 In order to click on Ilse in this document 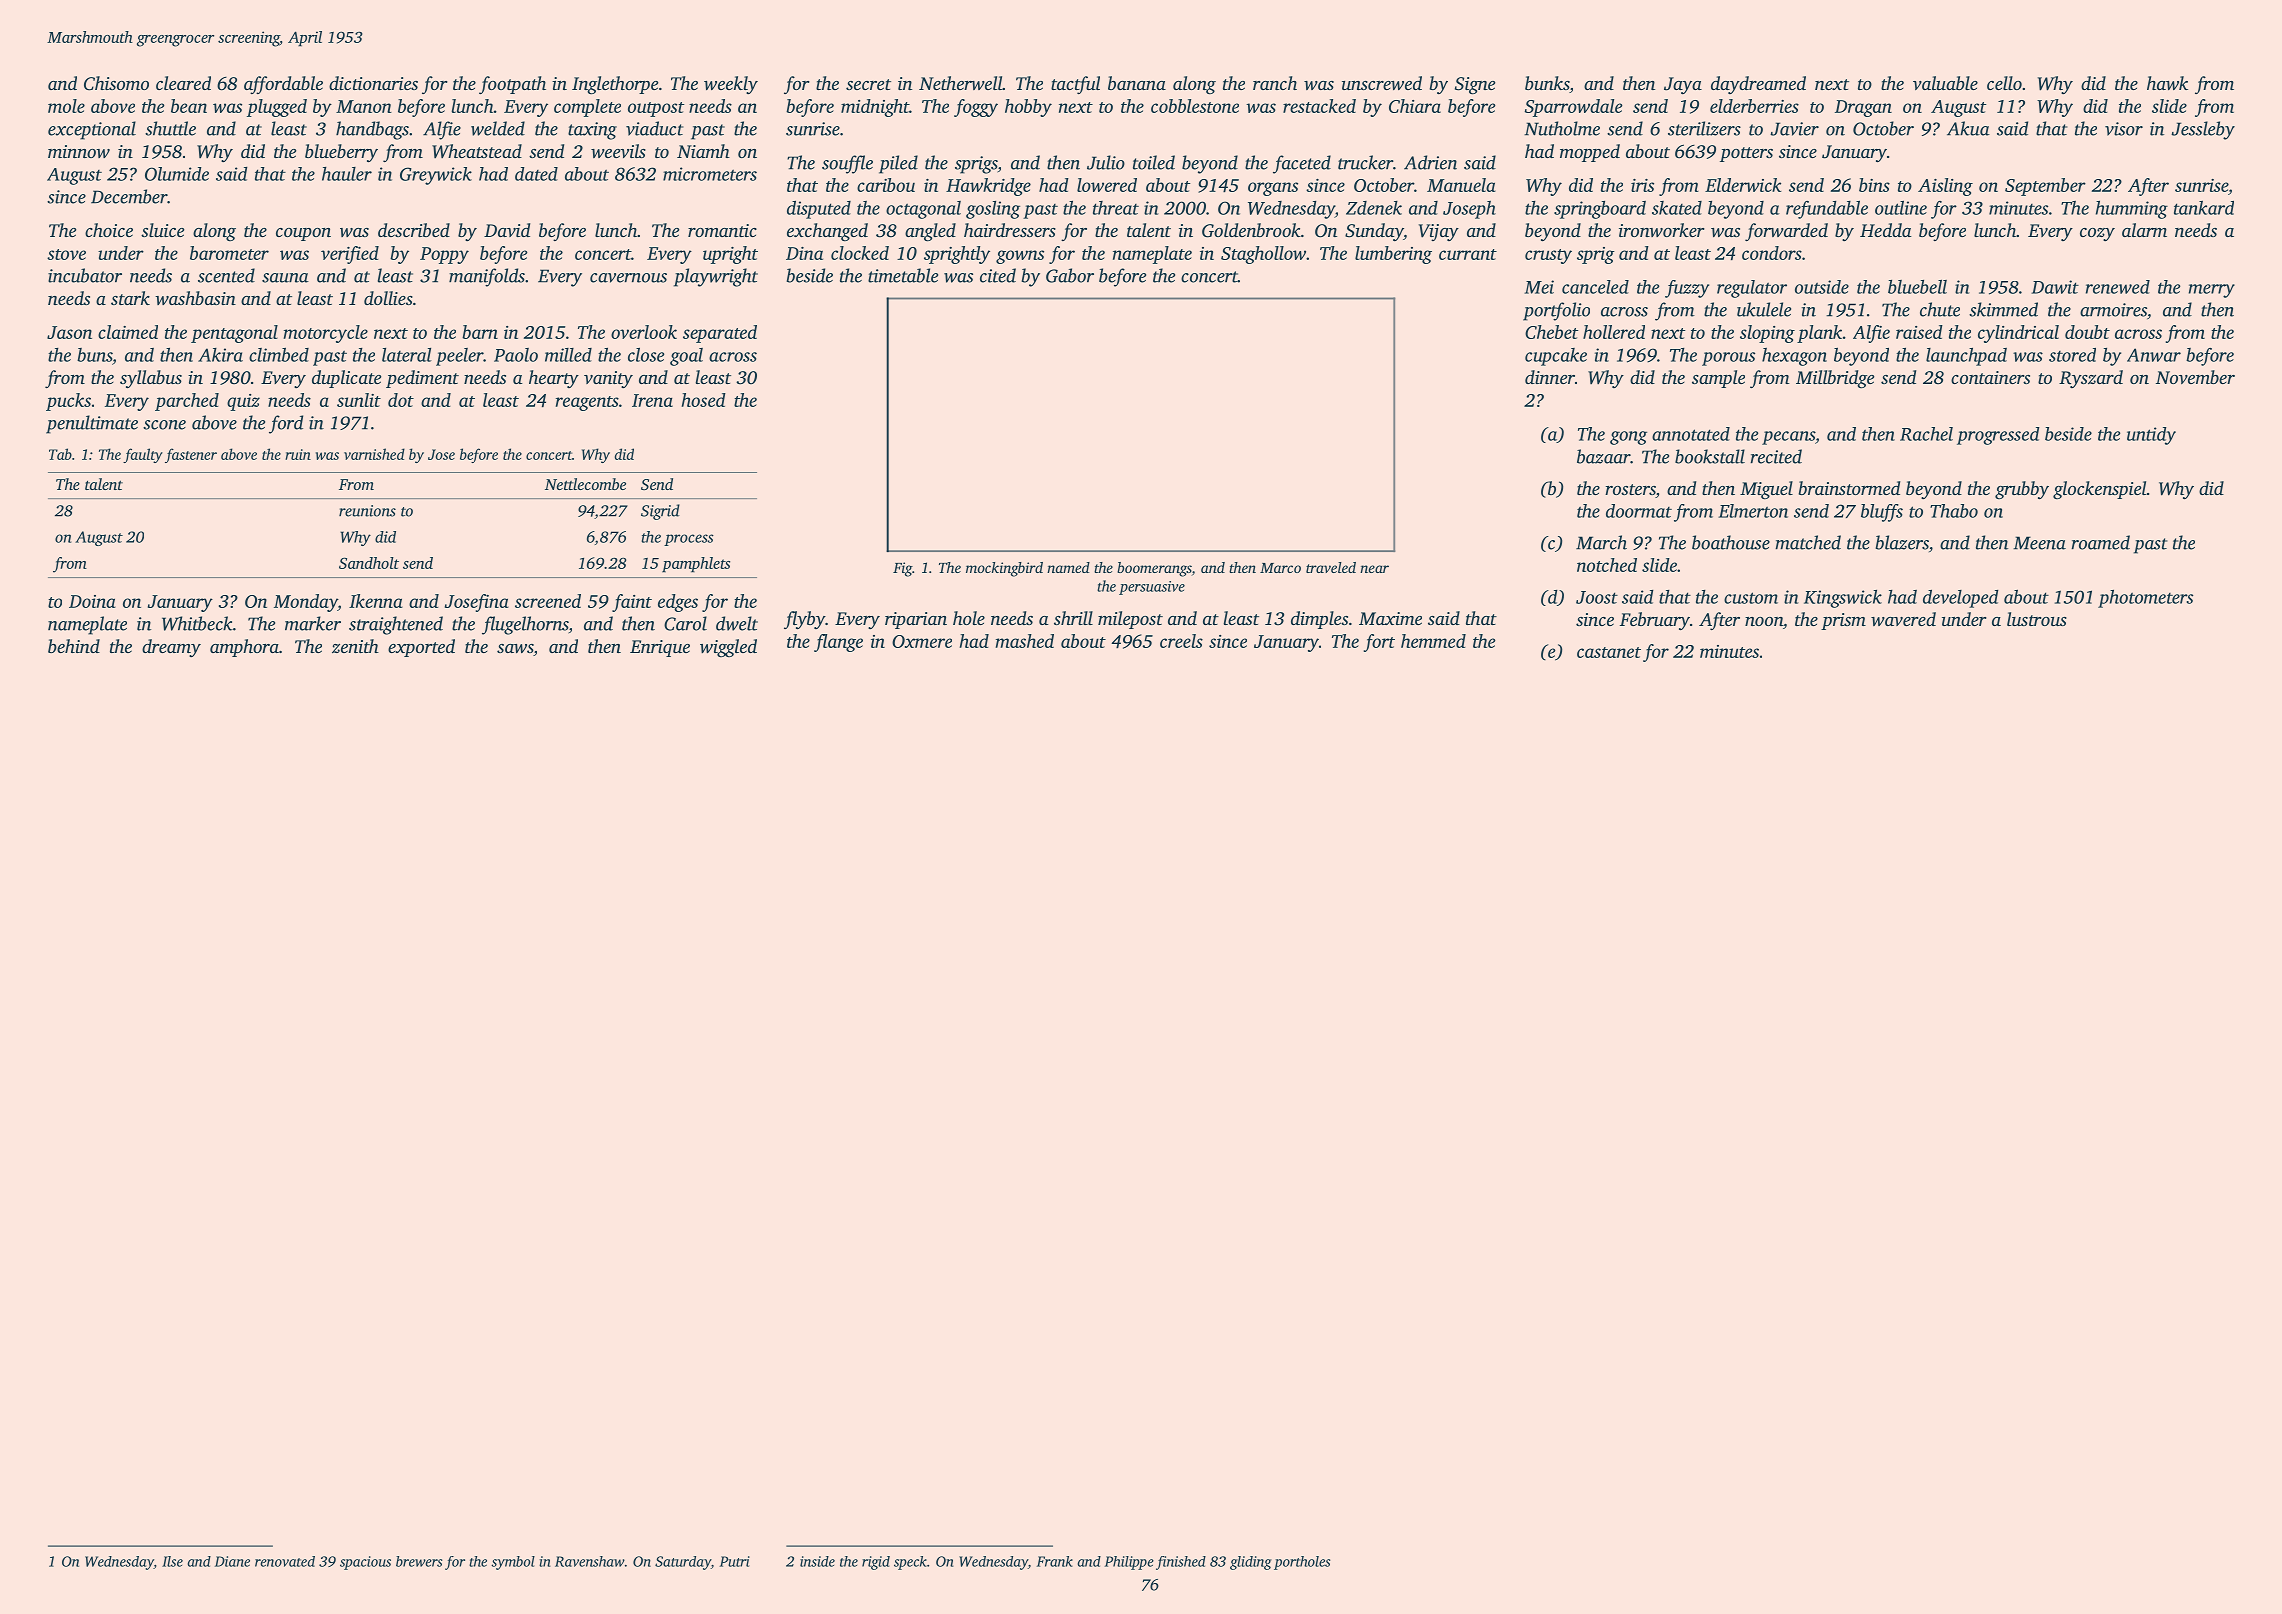, I will do `click(172, 1561)`.
